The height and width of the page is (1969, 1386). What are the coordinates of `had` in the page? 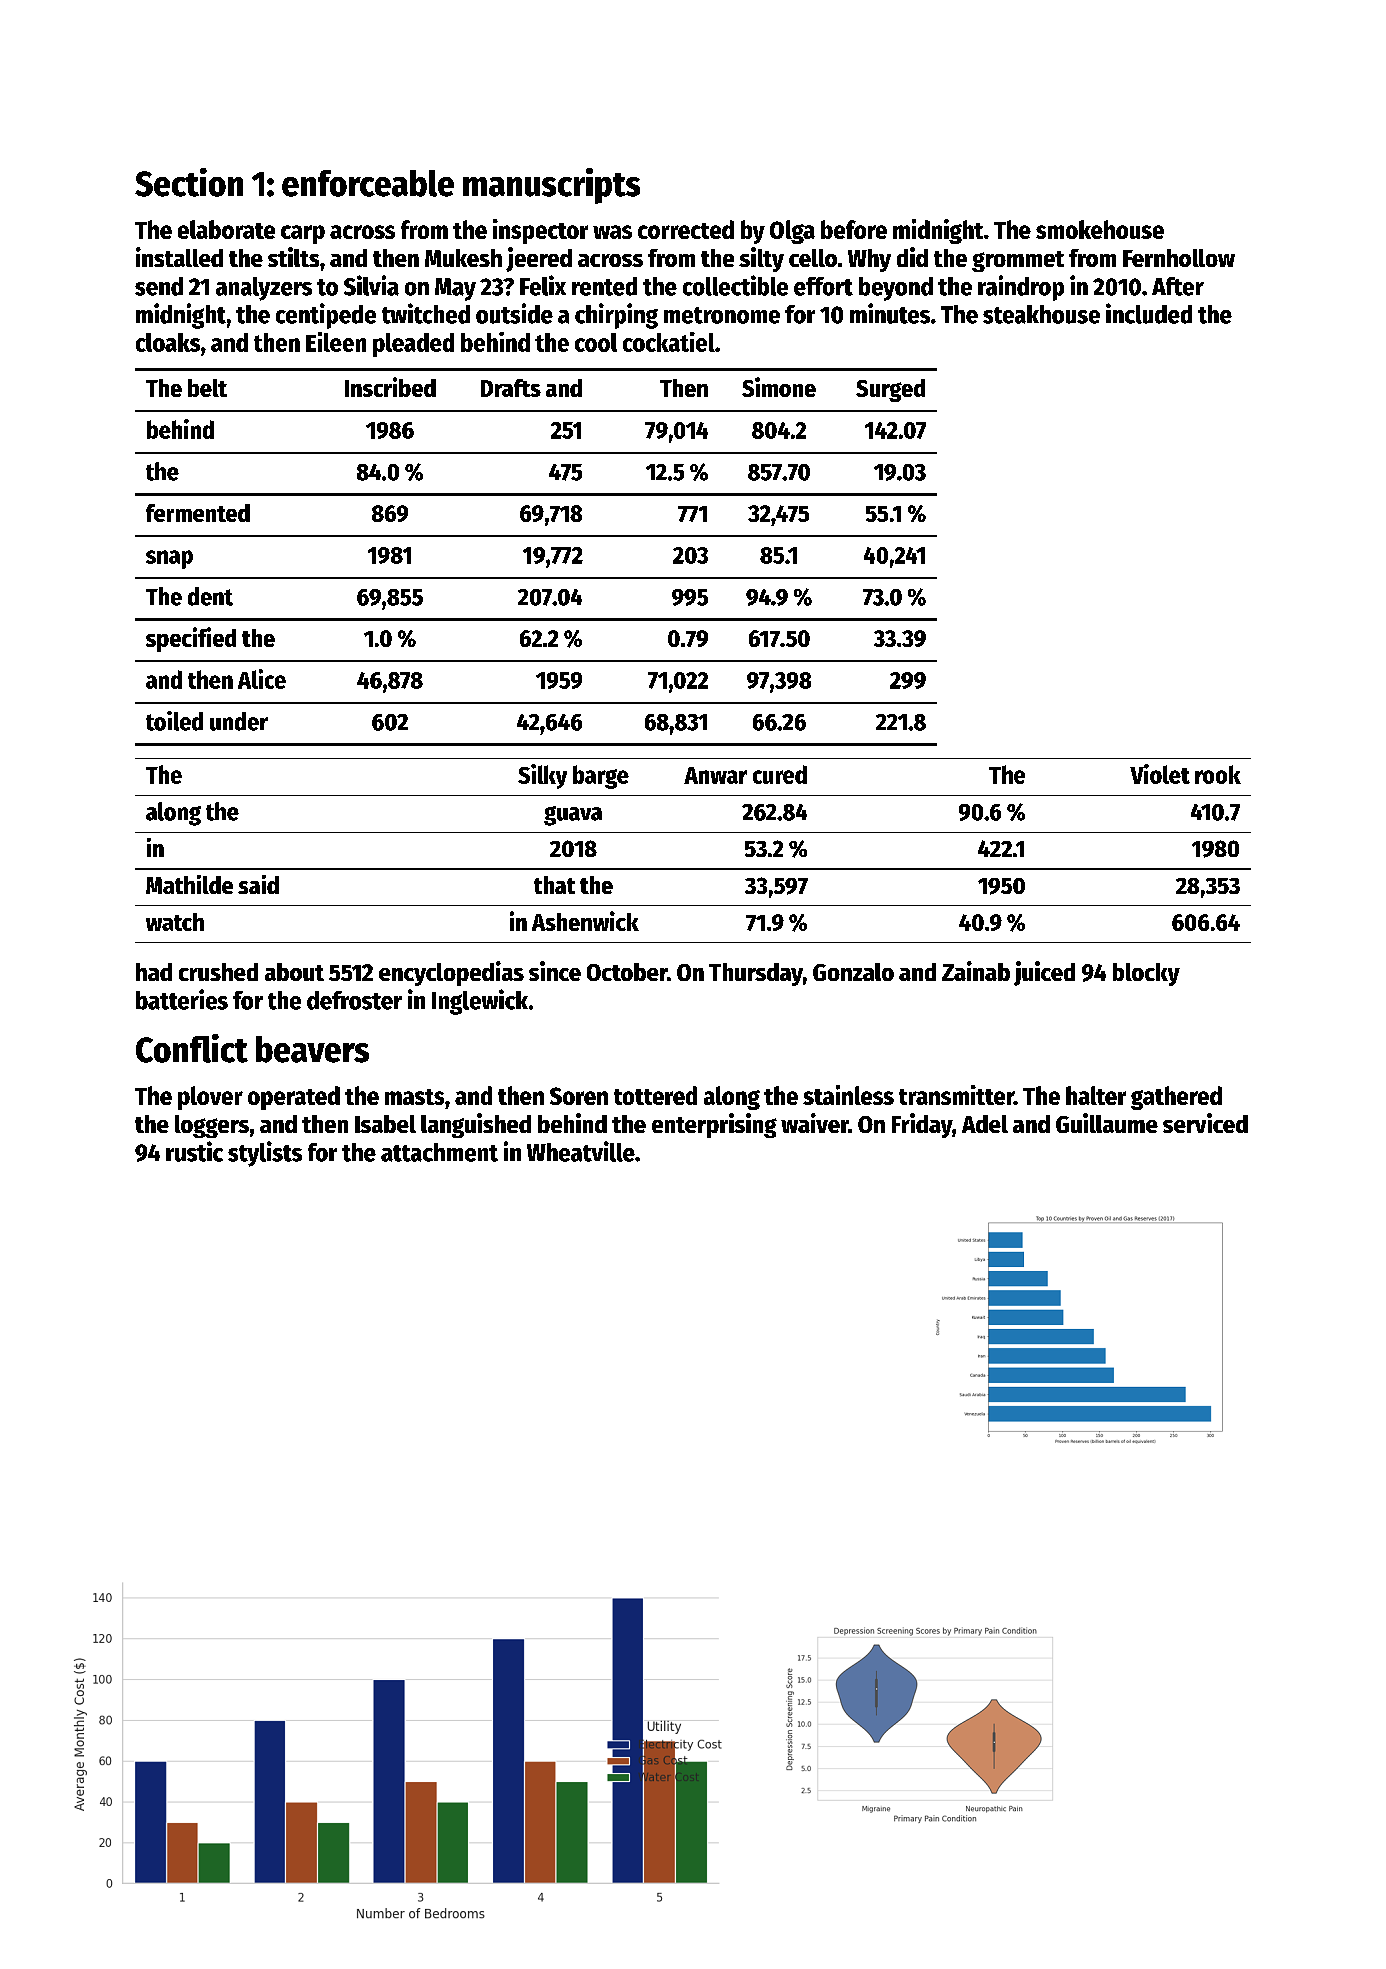 It's located at (154, 972).
